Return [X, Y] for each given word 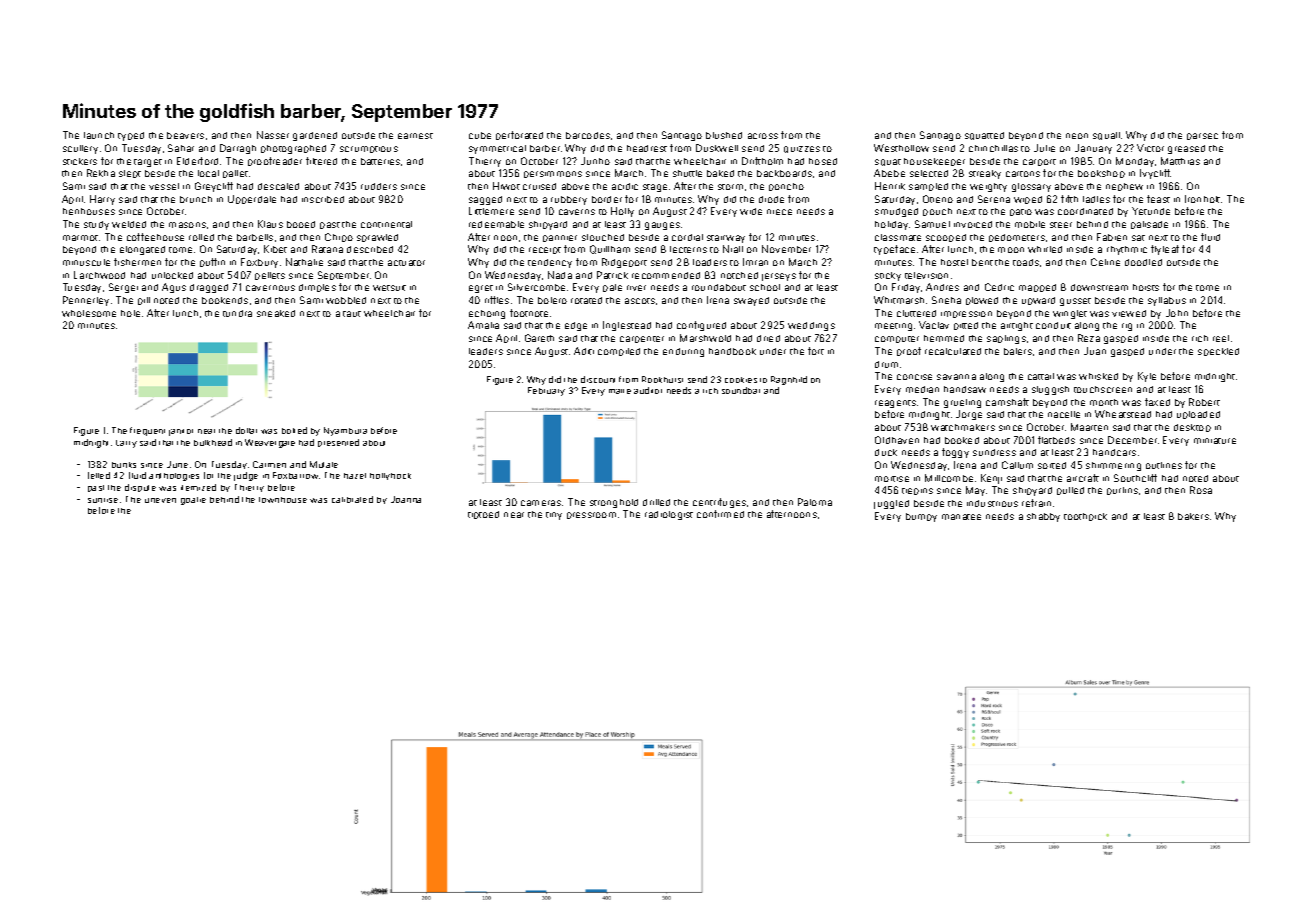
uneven [160, 500]
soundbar [741, 390]
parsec [1202, 136]
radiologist [669, 515]
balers [1018, 351]
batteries [380, 161]
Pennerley [86, 301]
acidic [625, 186]
